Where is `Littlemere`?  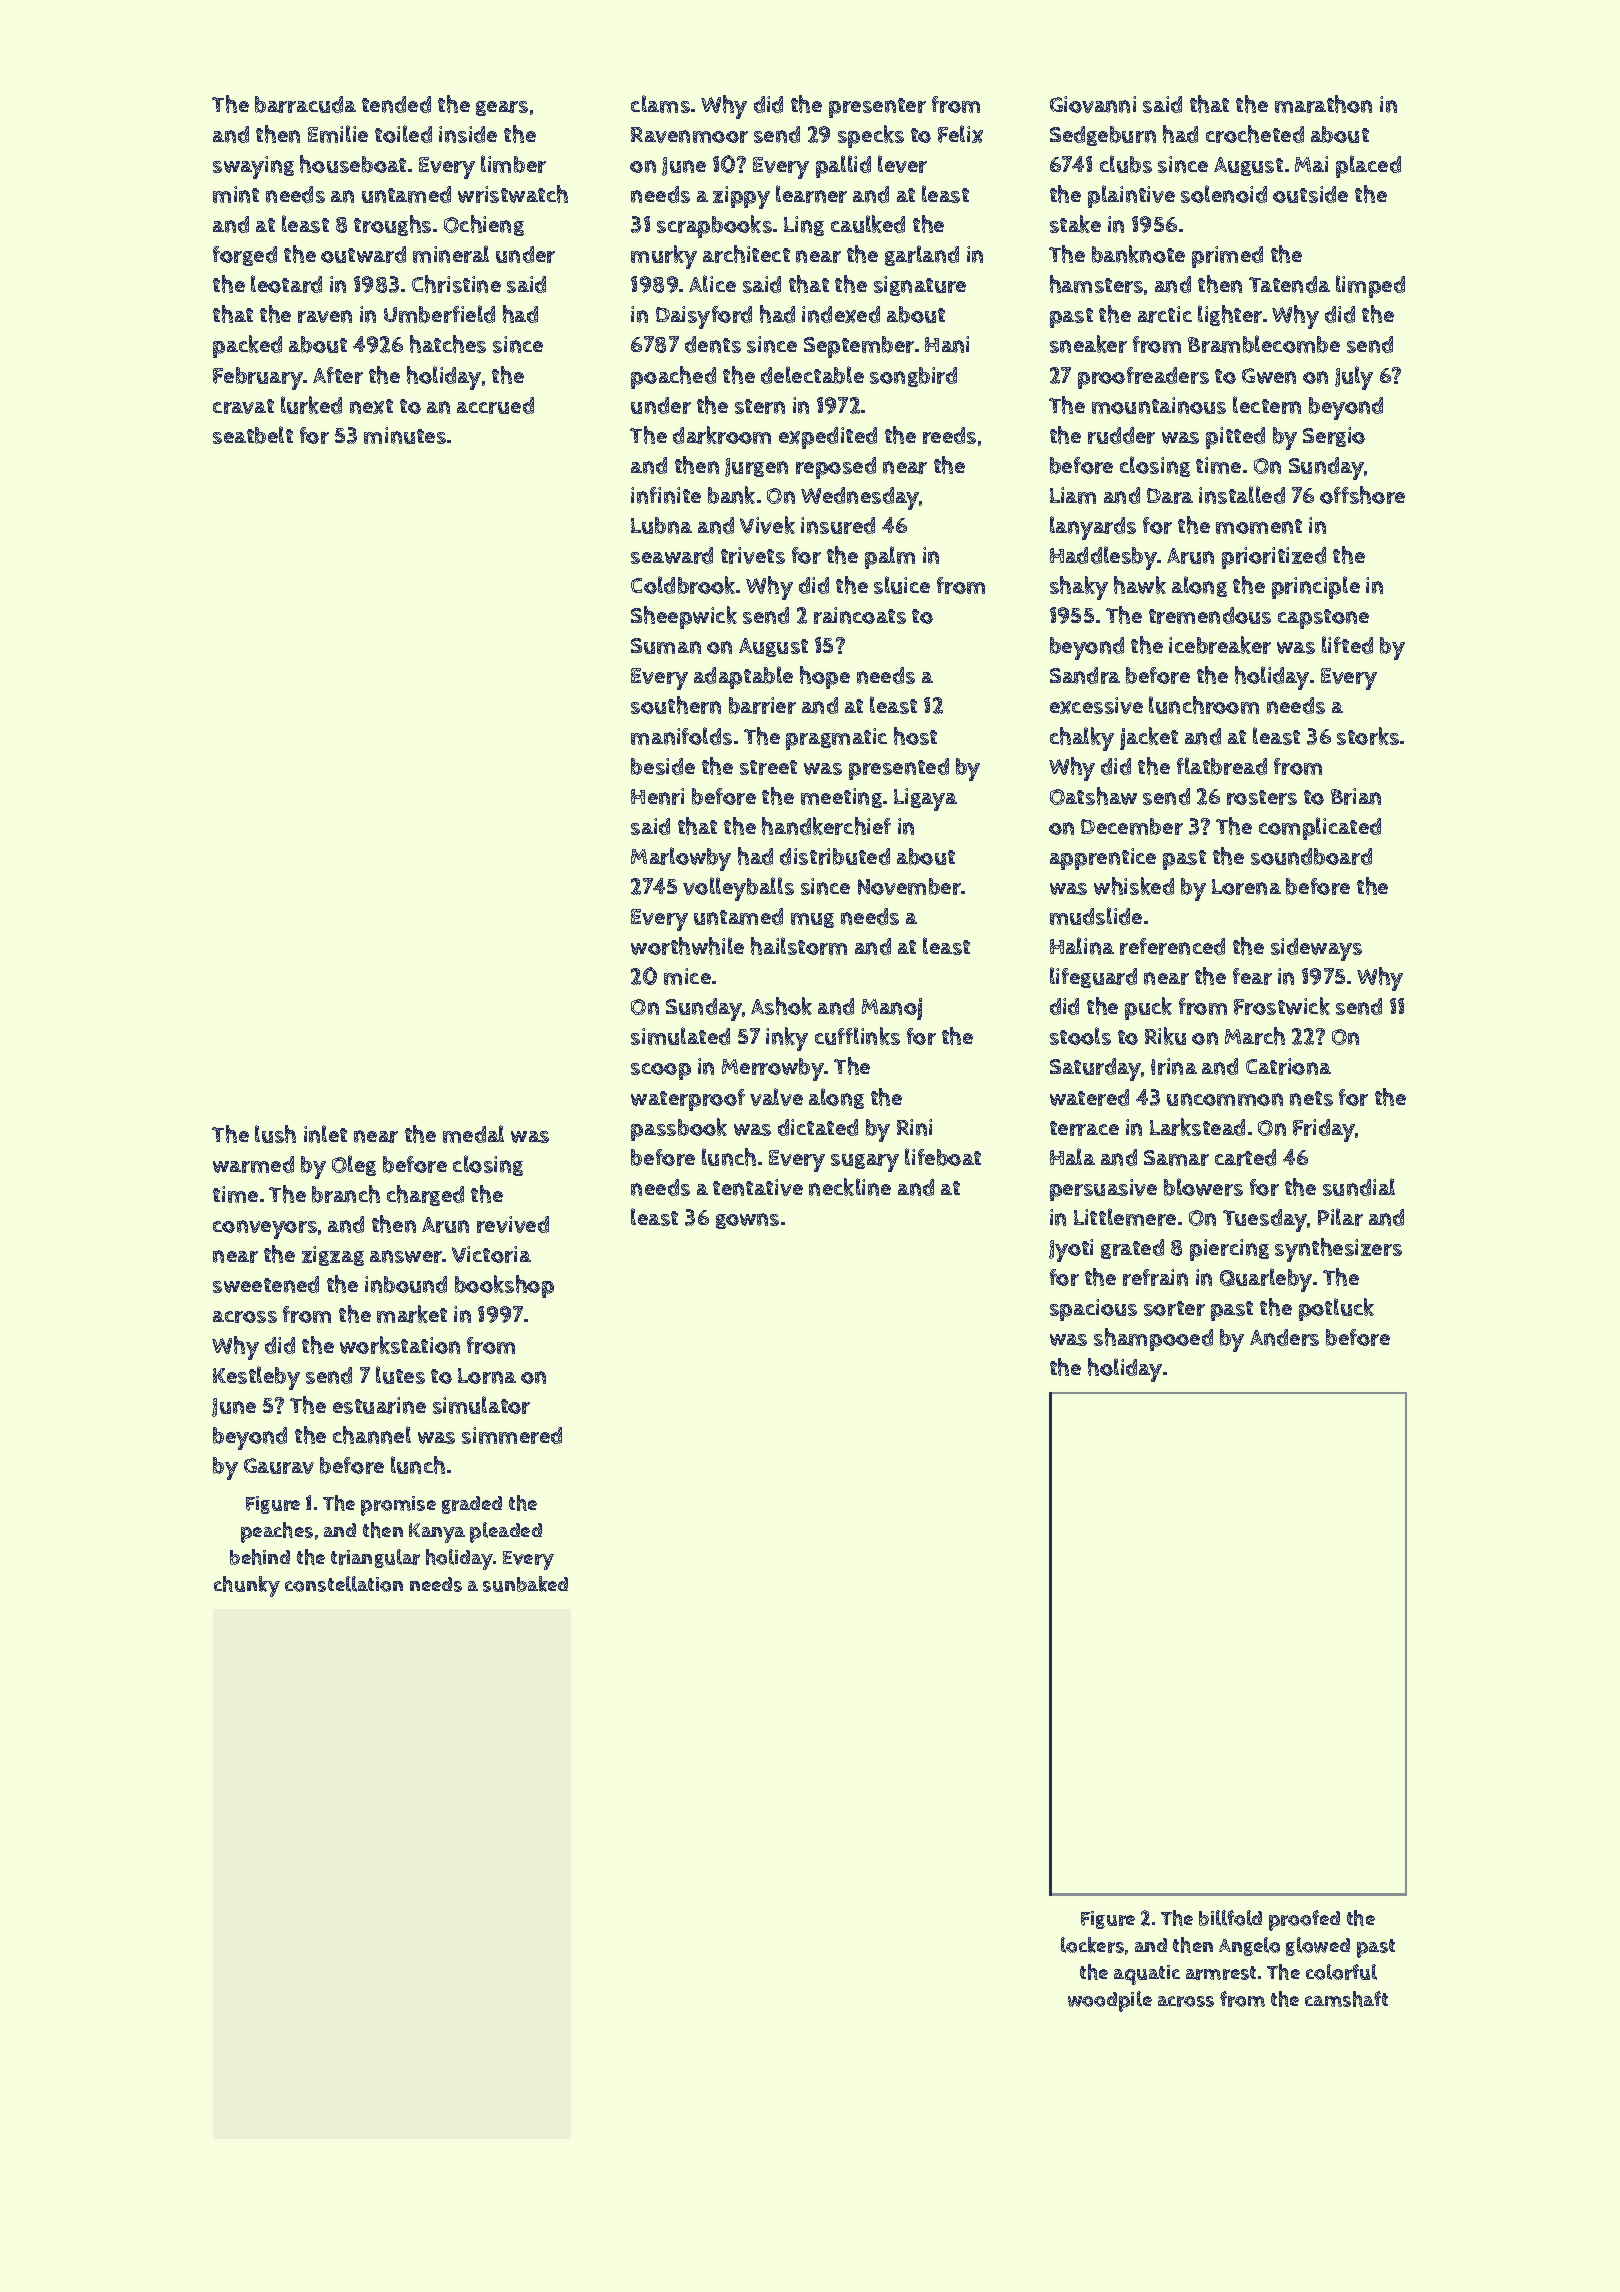
Littlemere is located at coordinates (1125, 1217).
